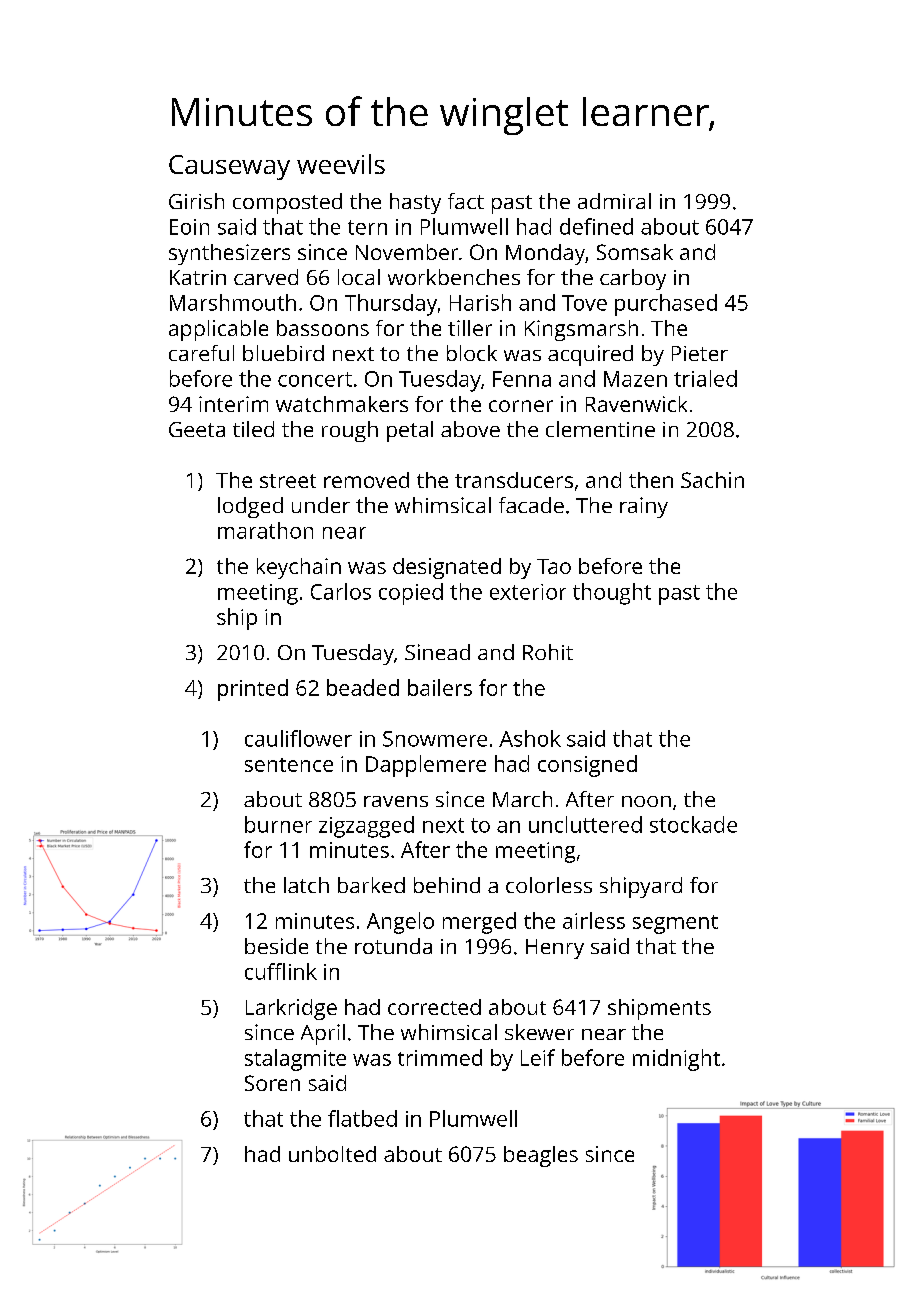 The width and height of the screenshot is (924, 1311). I want to click on Causeway, so click(229, 167).
